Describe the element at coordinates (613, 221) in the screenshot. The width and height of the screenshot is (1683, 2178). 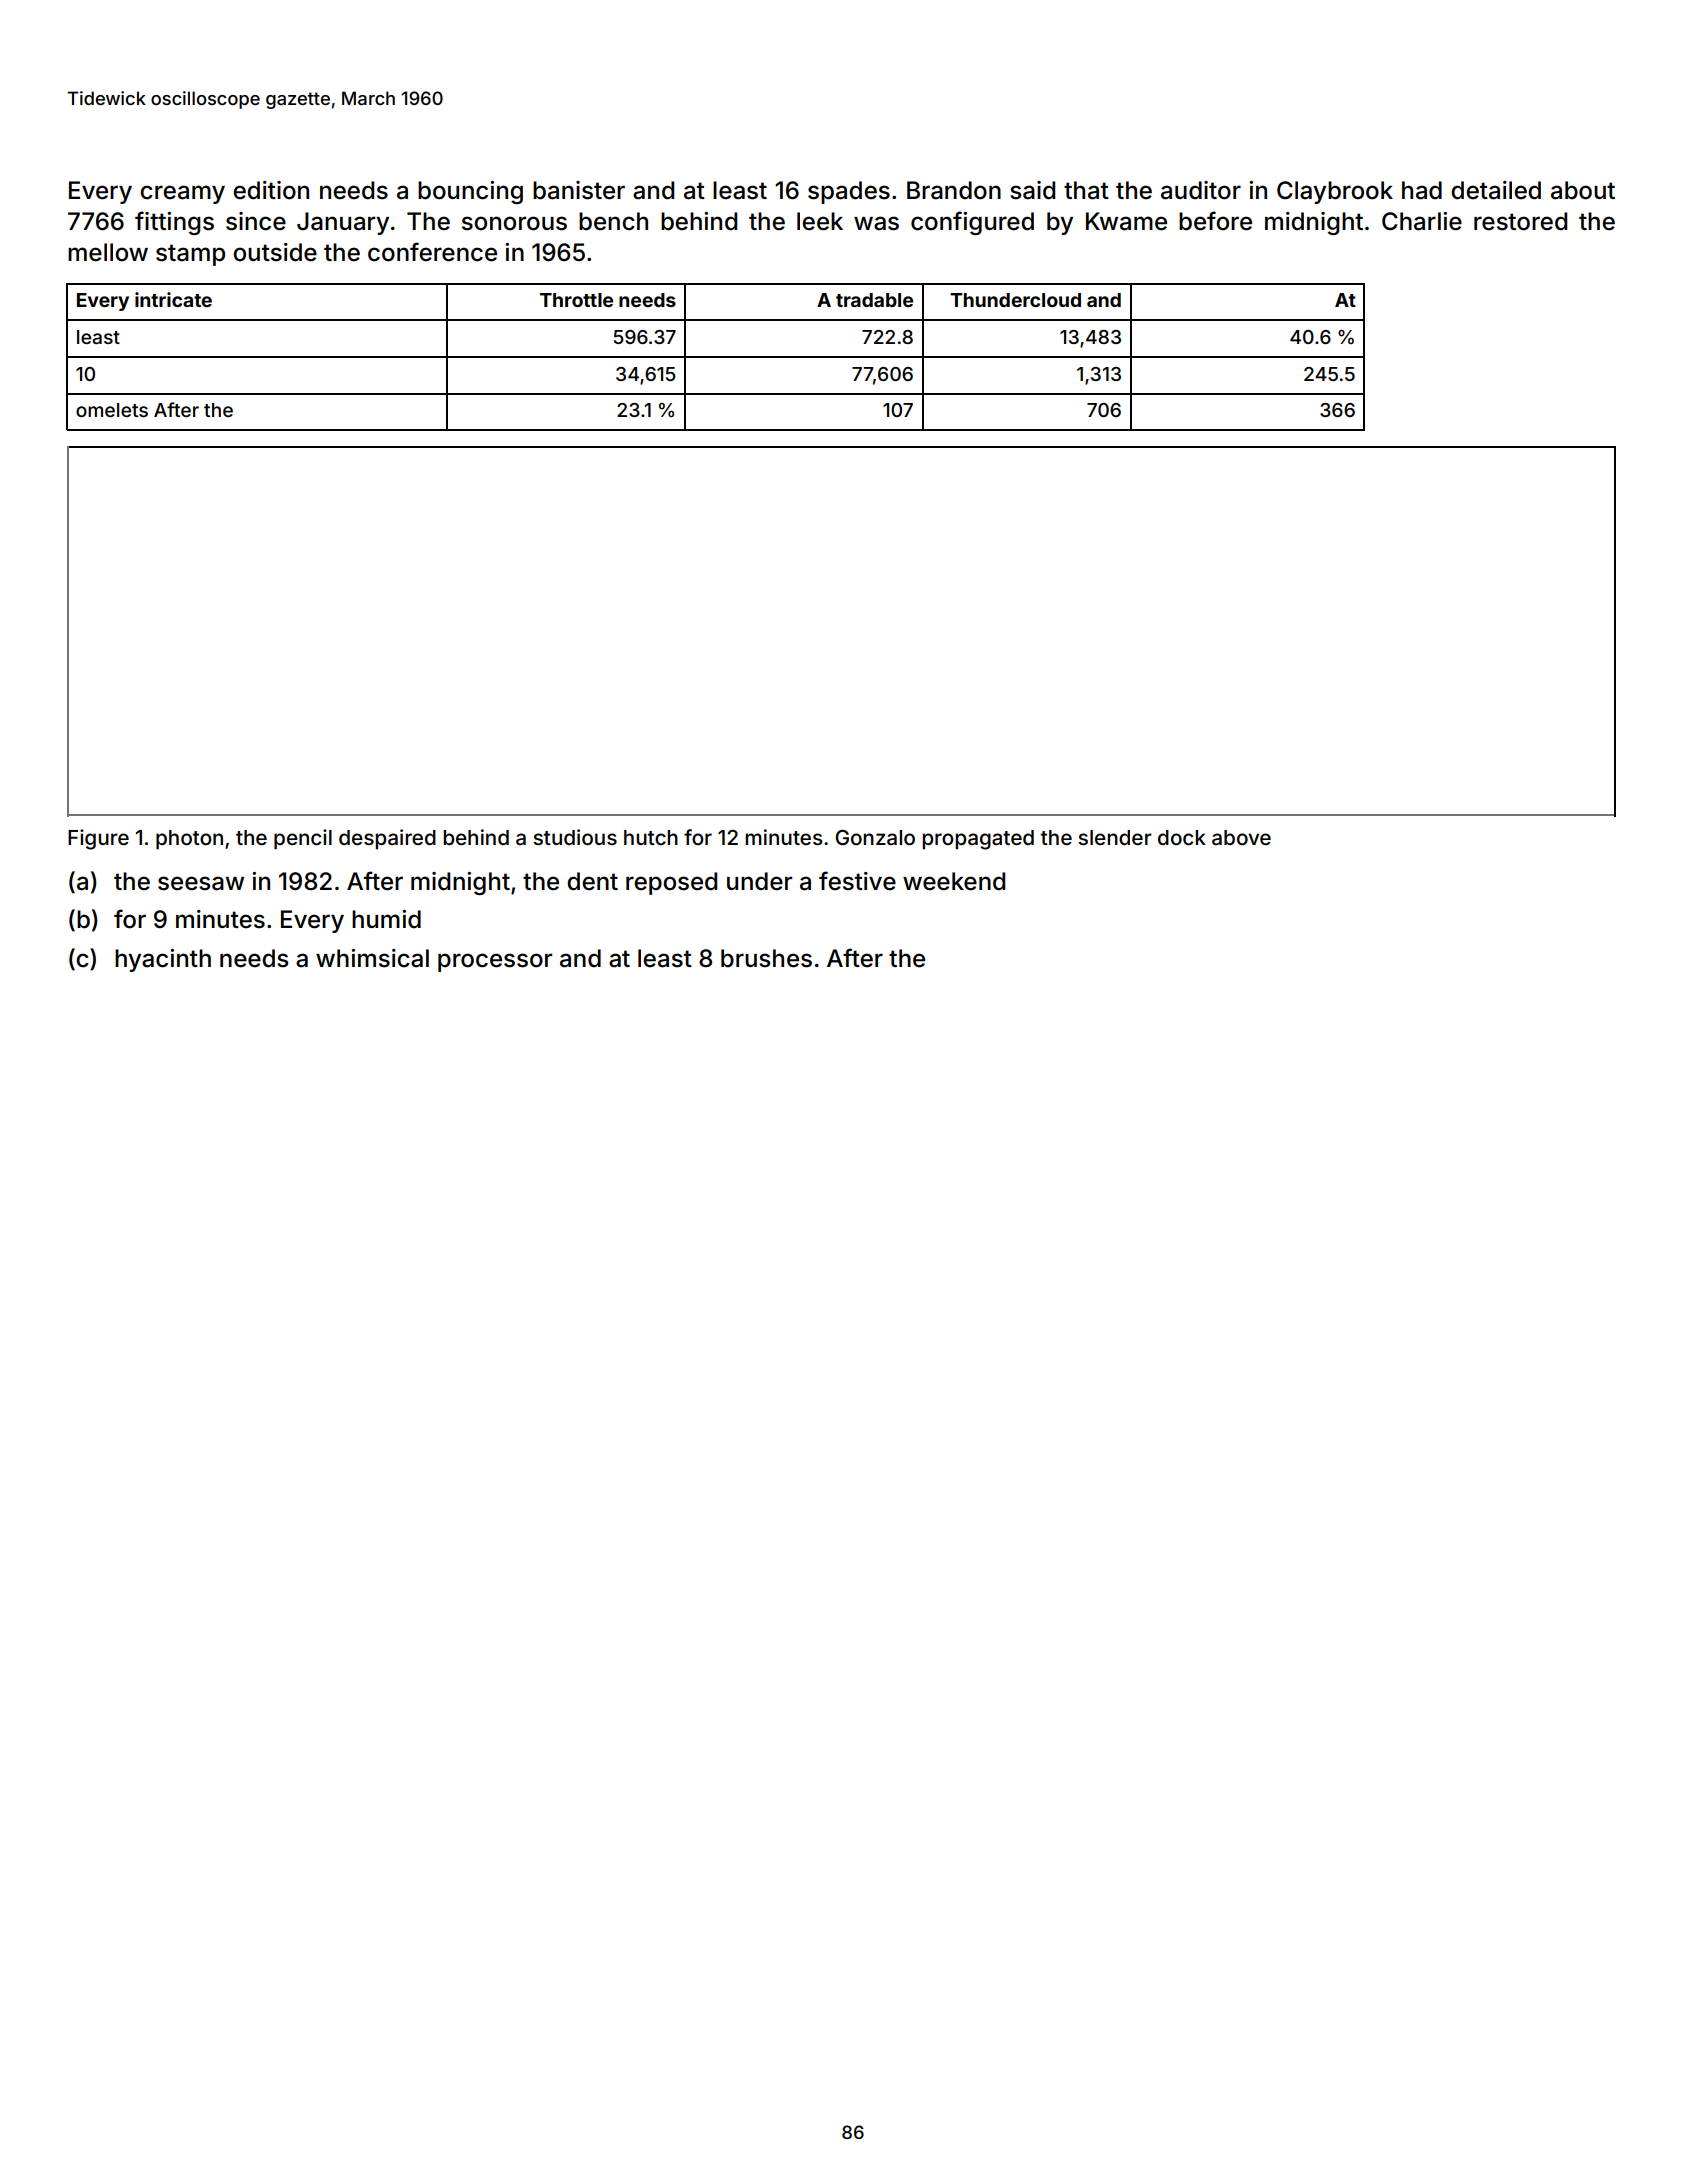
I see `bench` at that location.
